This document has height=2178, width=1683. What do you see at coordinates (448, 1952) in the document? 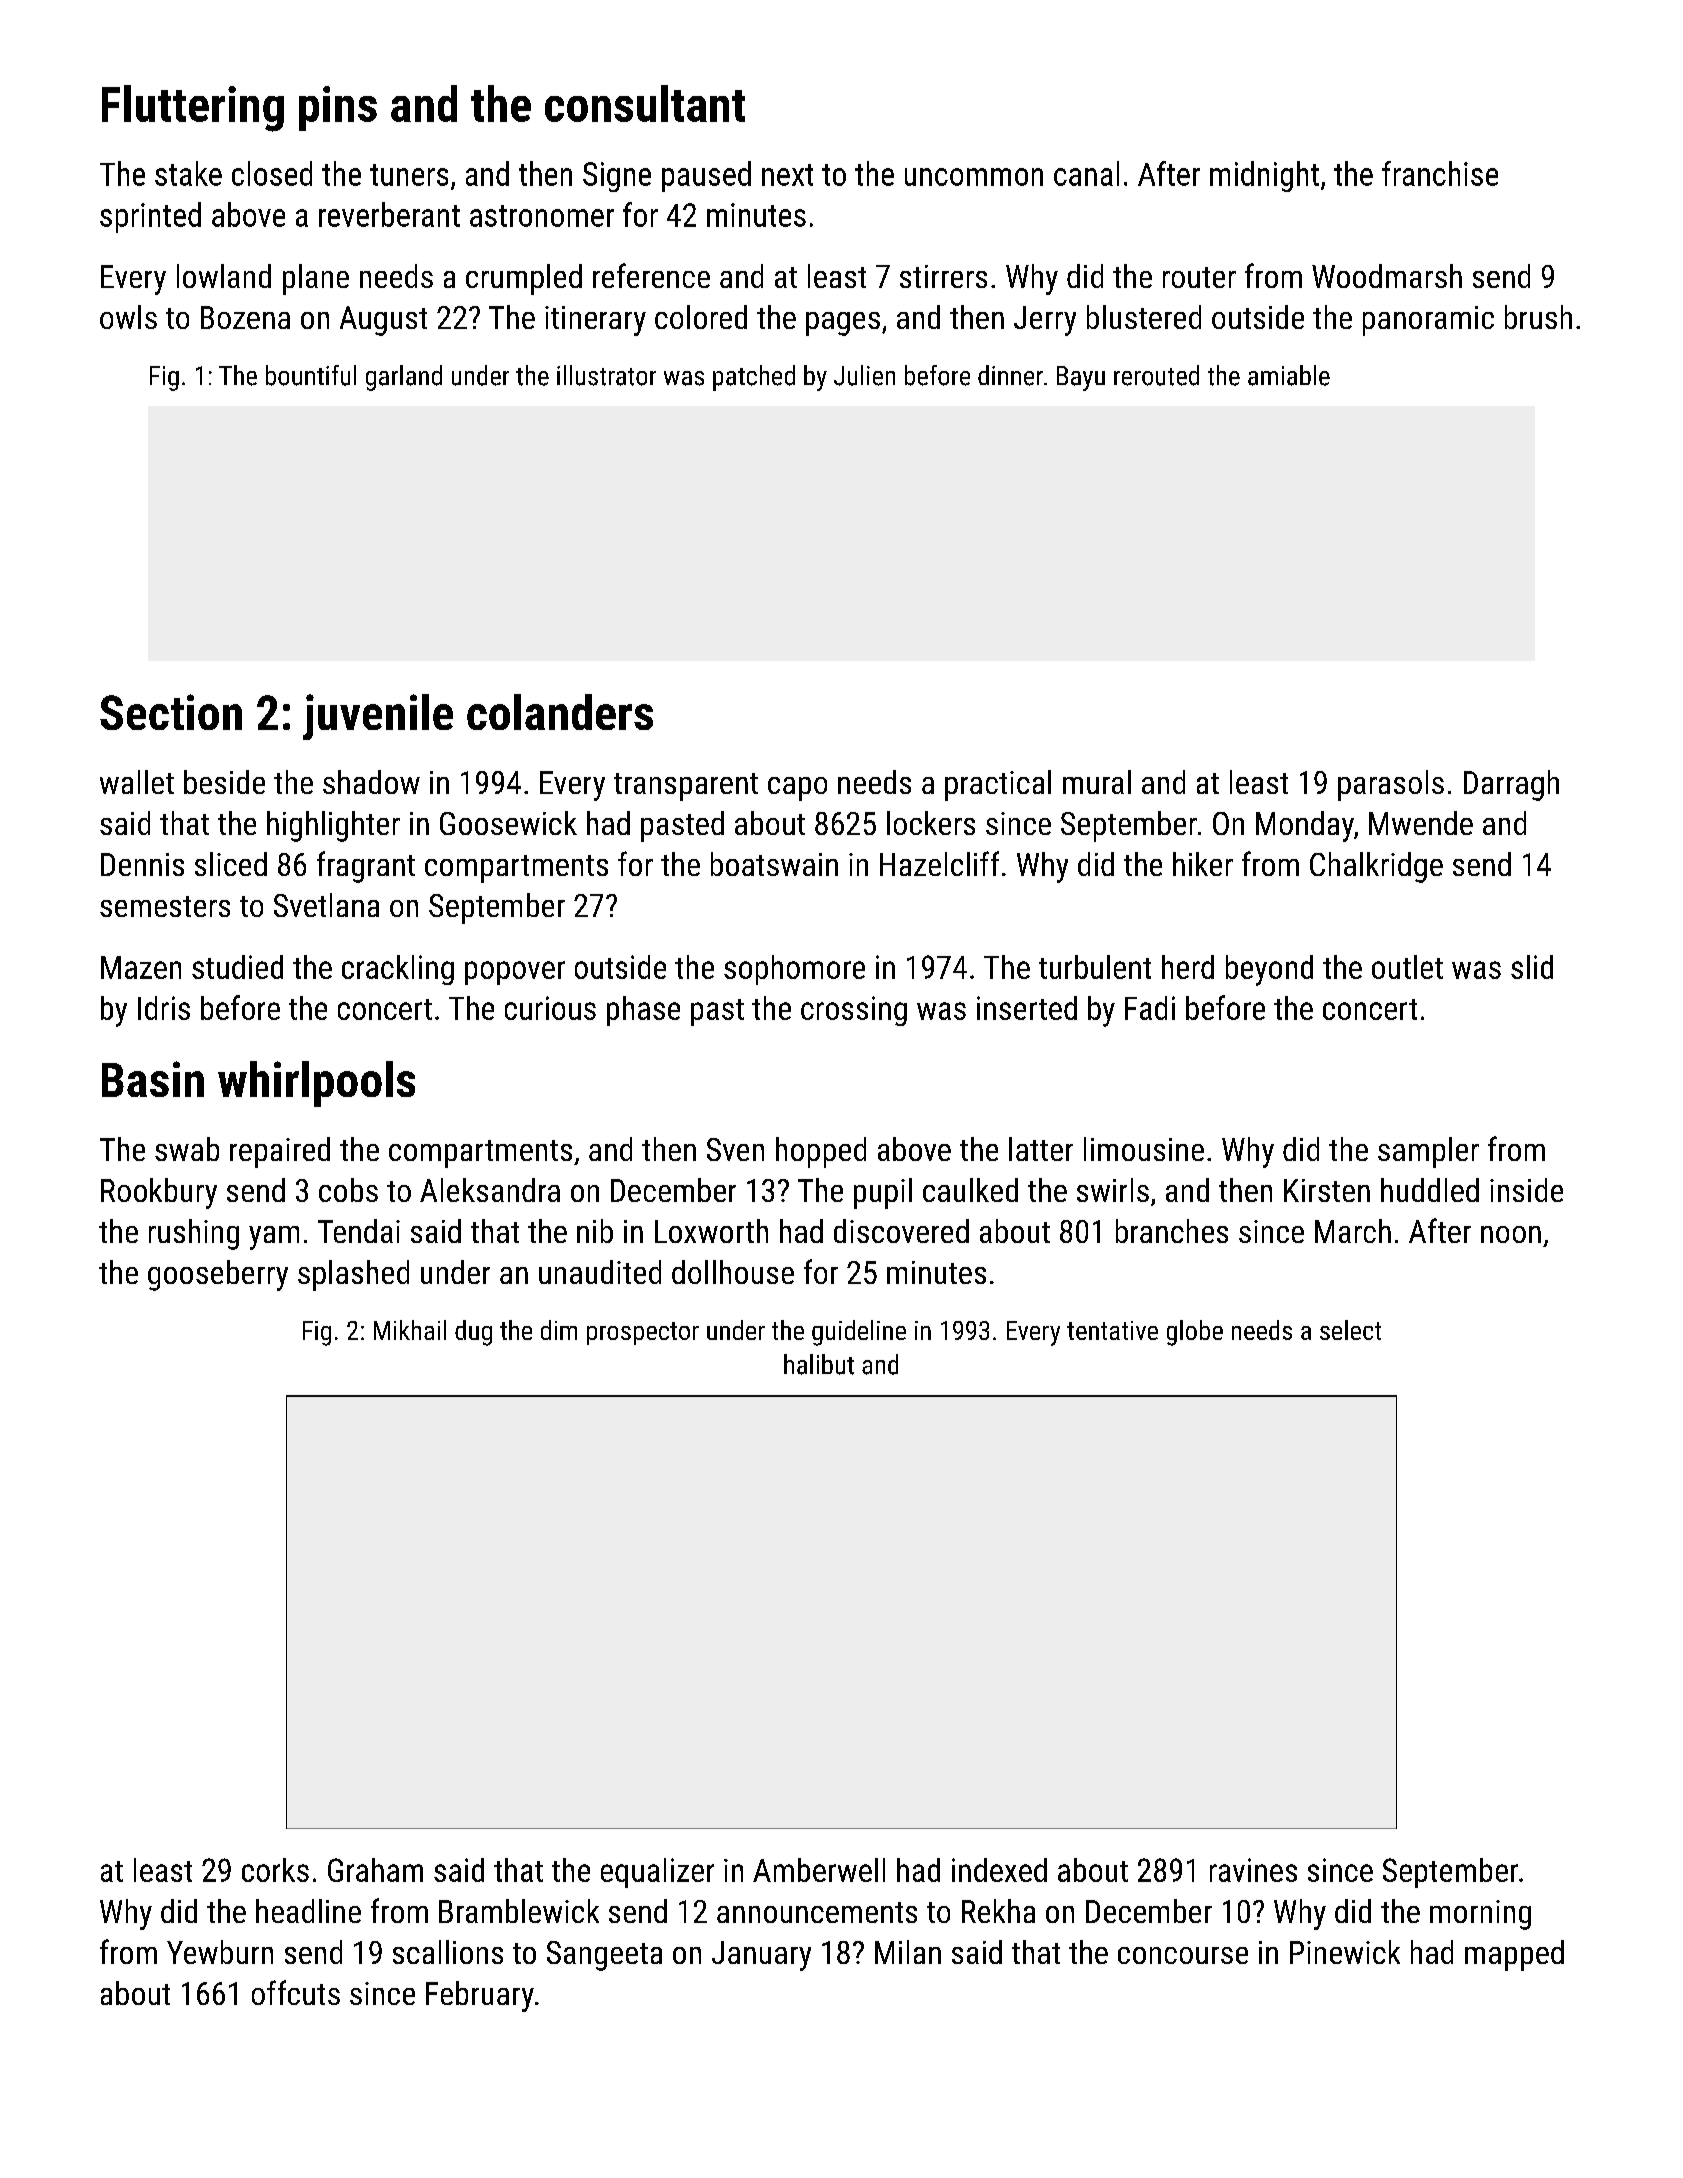
I see `scallions` at bounding box center [448, 1952].
